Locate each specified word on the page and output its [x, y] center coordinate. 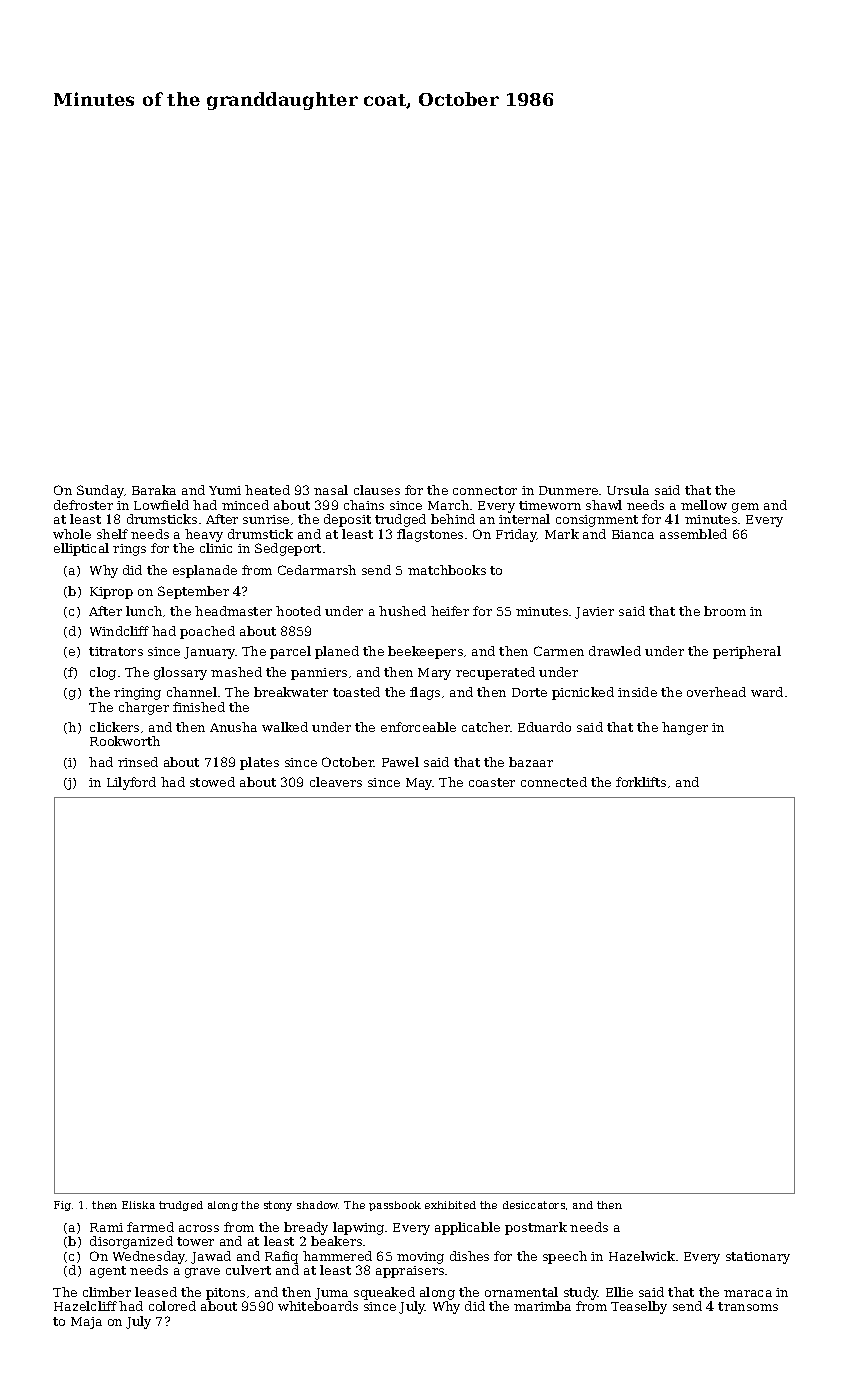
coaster [492, 782]
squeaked [384, 1293]
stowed [212, 782]
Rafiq [281, 1257]
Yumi [225, 490]
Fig [62, 1206]
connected [554, 782]
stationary [758, 1258]
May [419, 784]
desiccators [534, 1205]
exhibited [450, 1205]
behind [453, 519]
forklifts [641, 782]
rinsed [138, 762]
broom [725, 611]
